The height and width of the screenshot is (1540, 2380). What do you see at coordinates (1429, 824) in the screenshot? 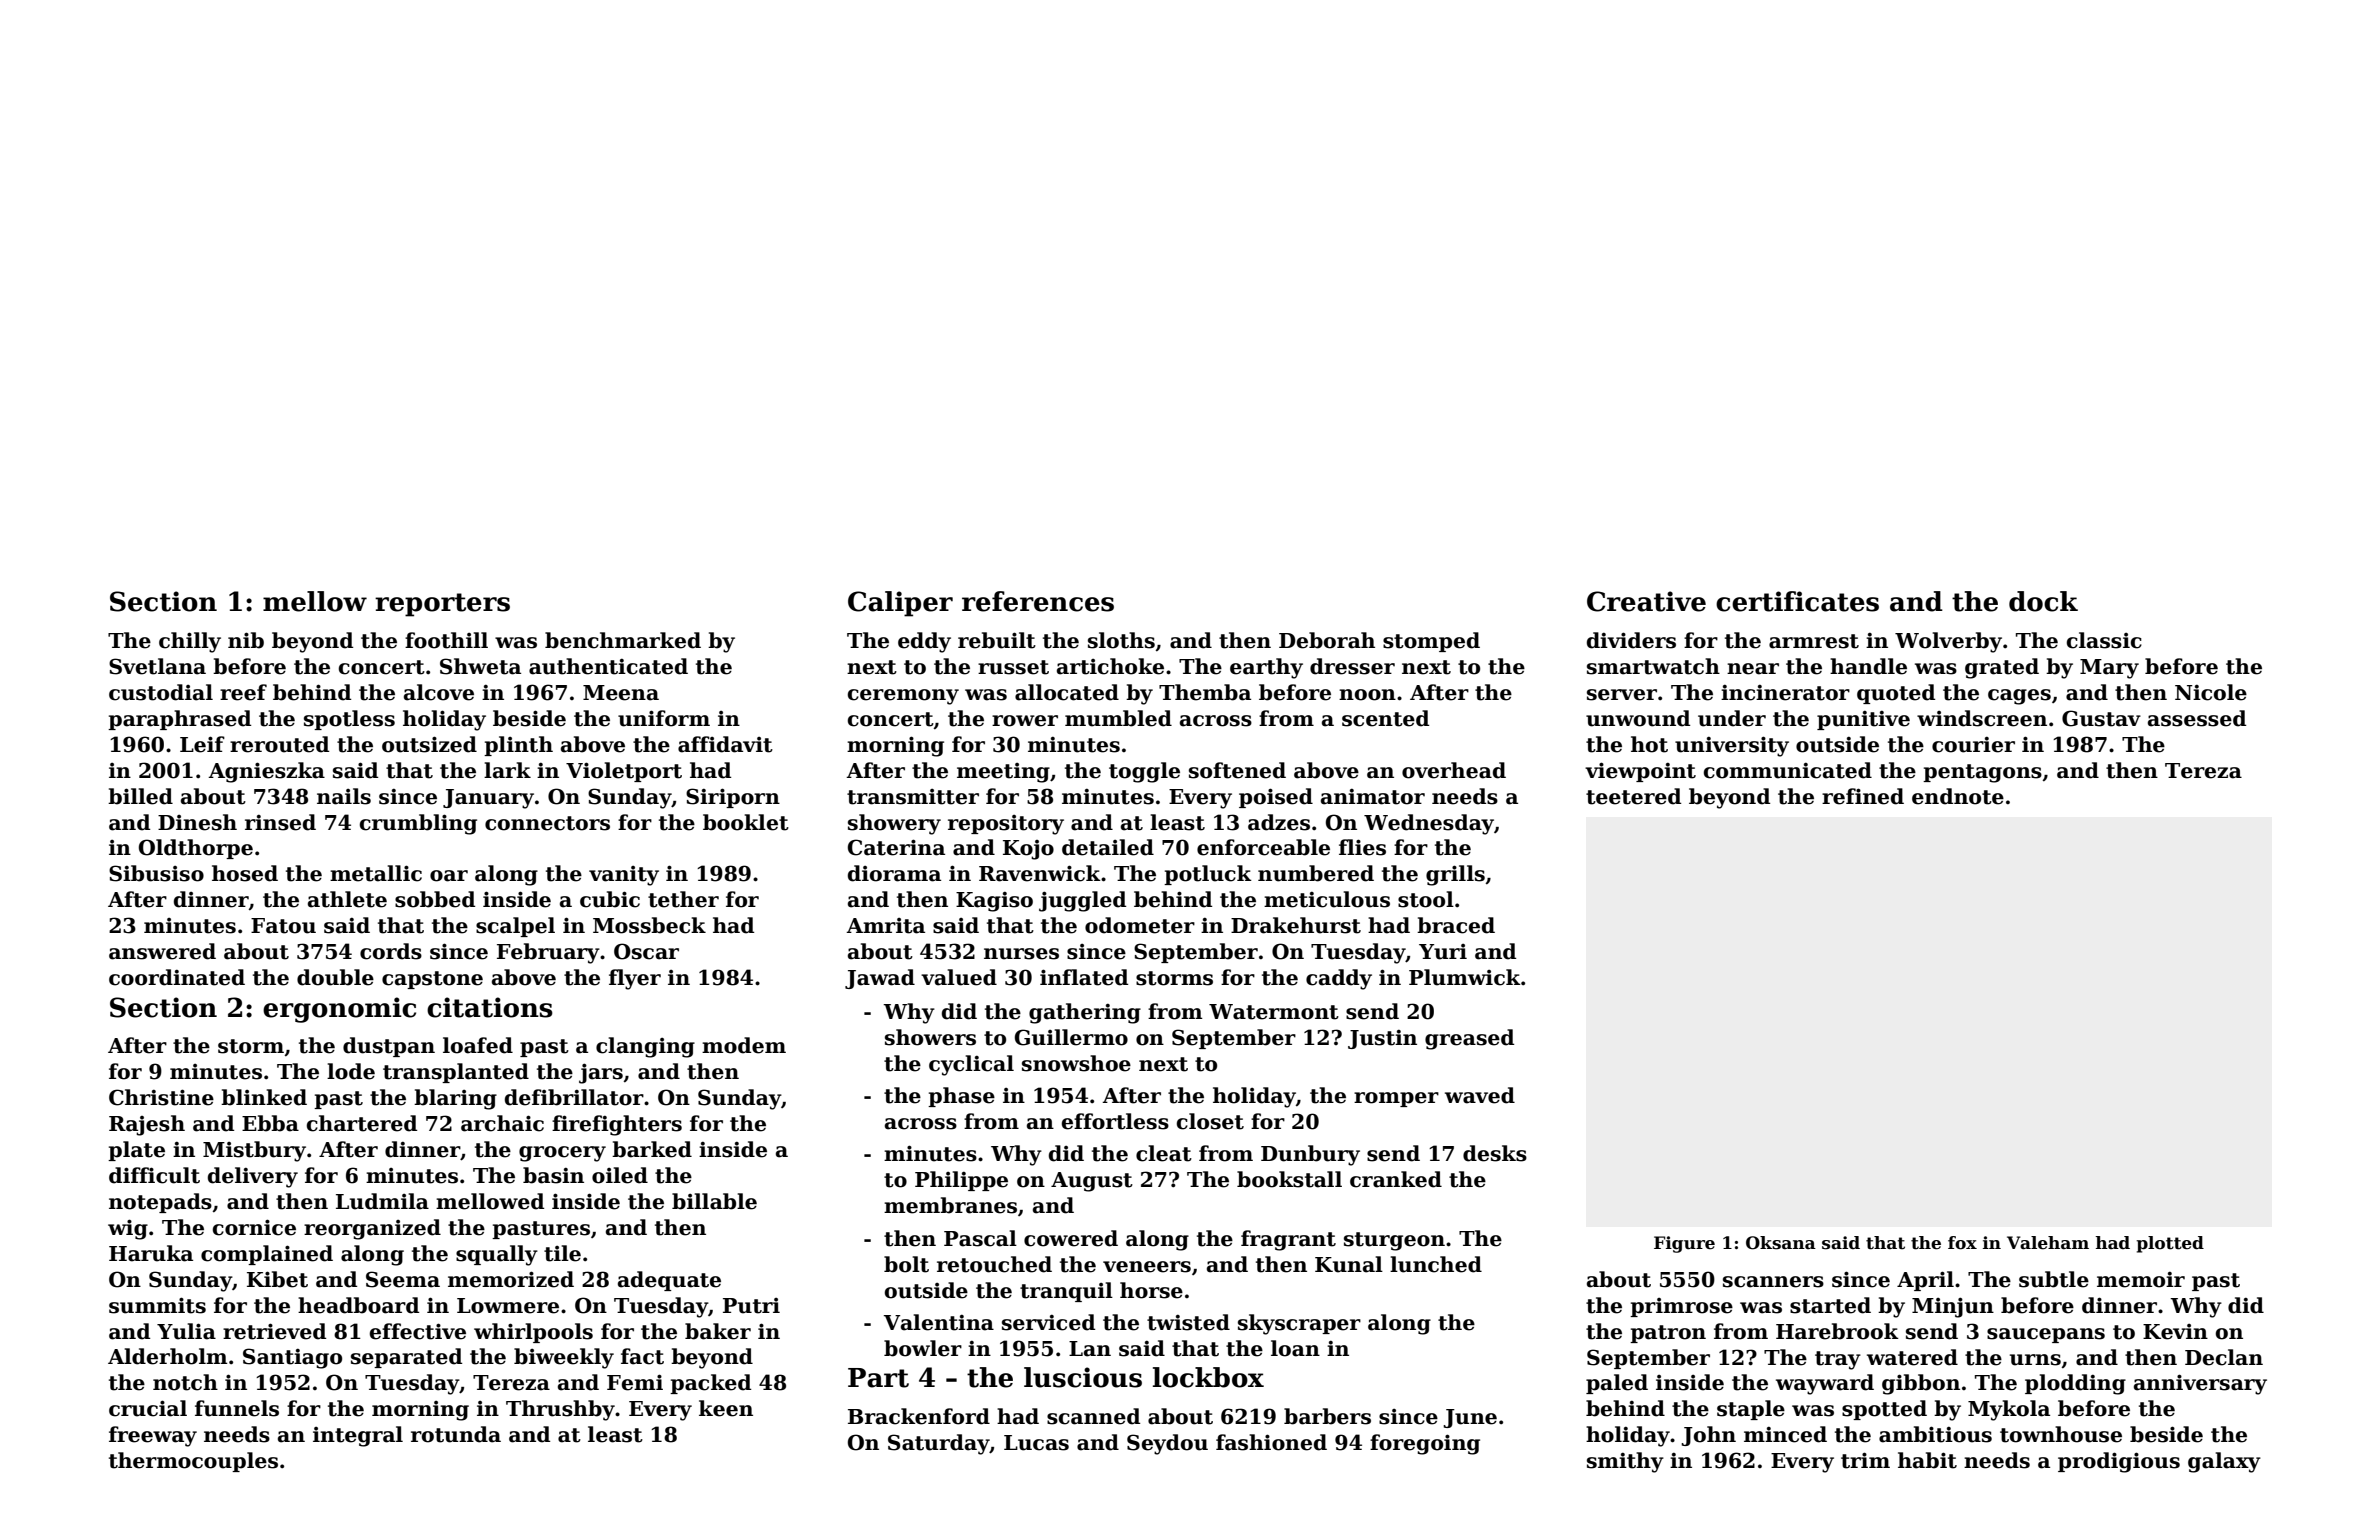
I see `Wednesday` at bounding box center [1429, 824].
